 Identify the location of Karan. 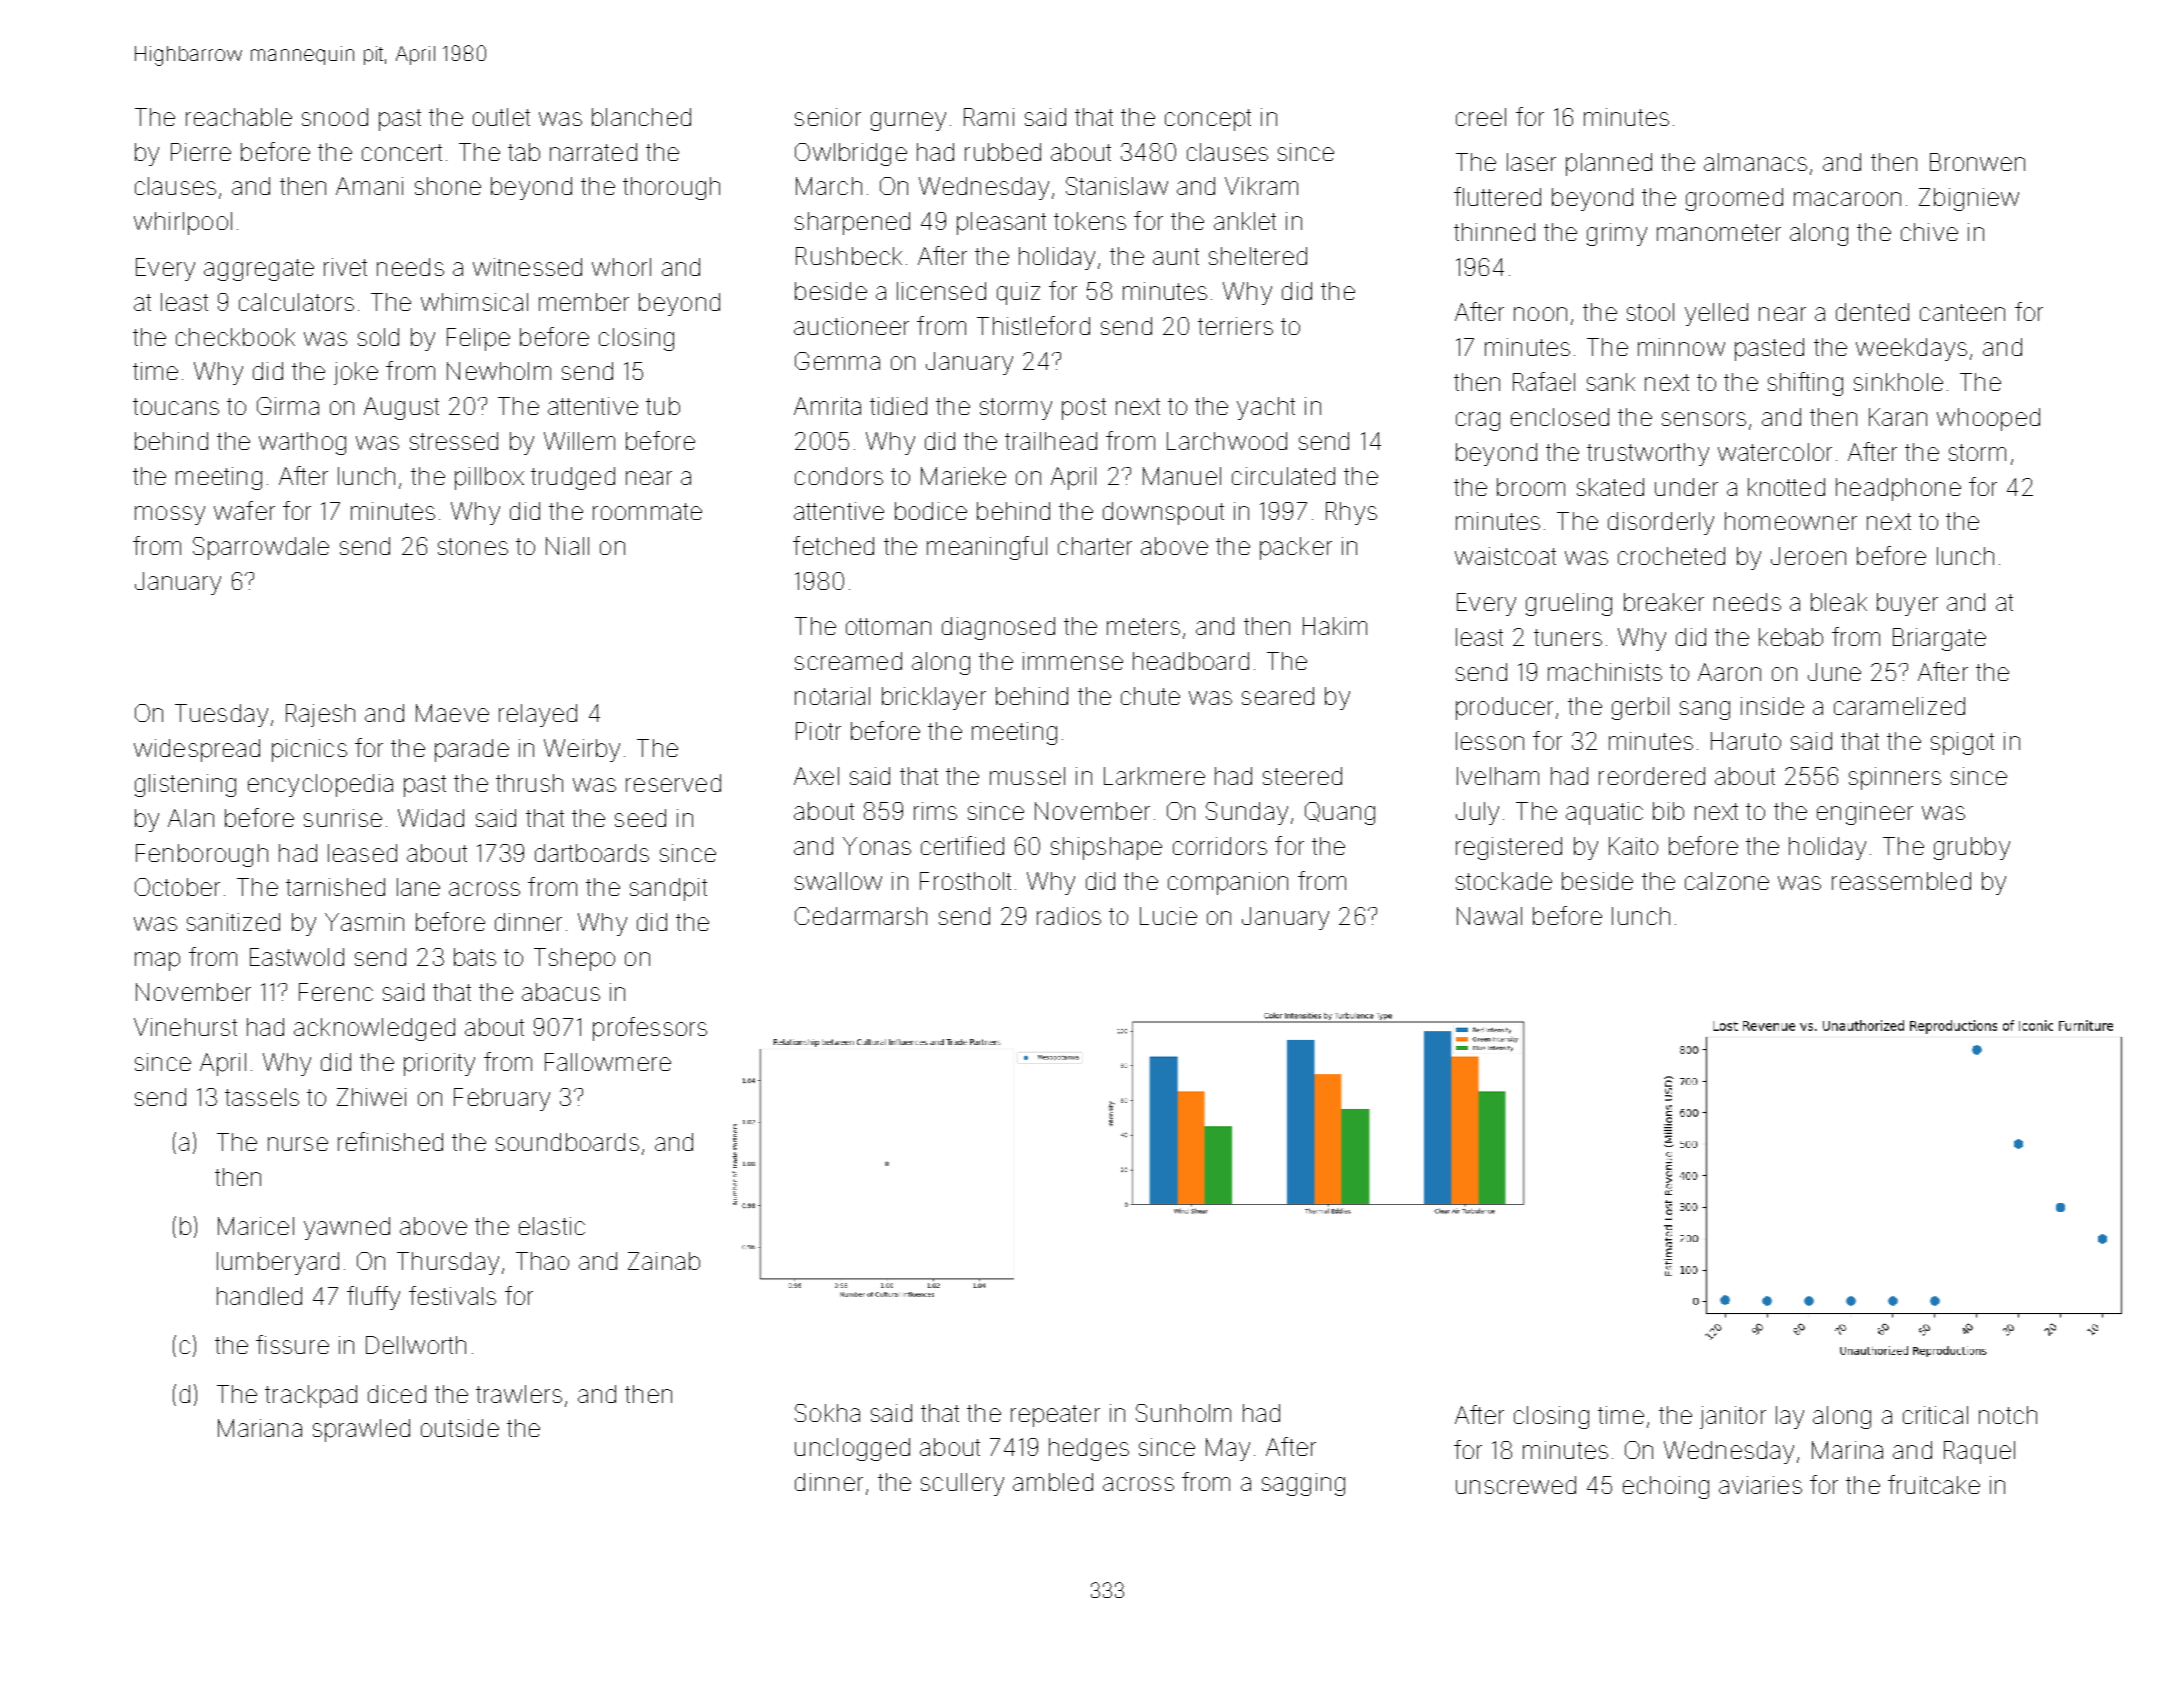
(1898, 417).
